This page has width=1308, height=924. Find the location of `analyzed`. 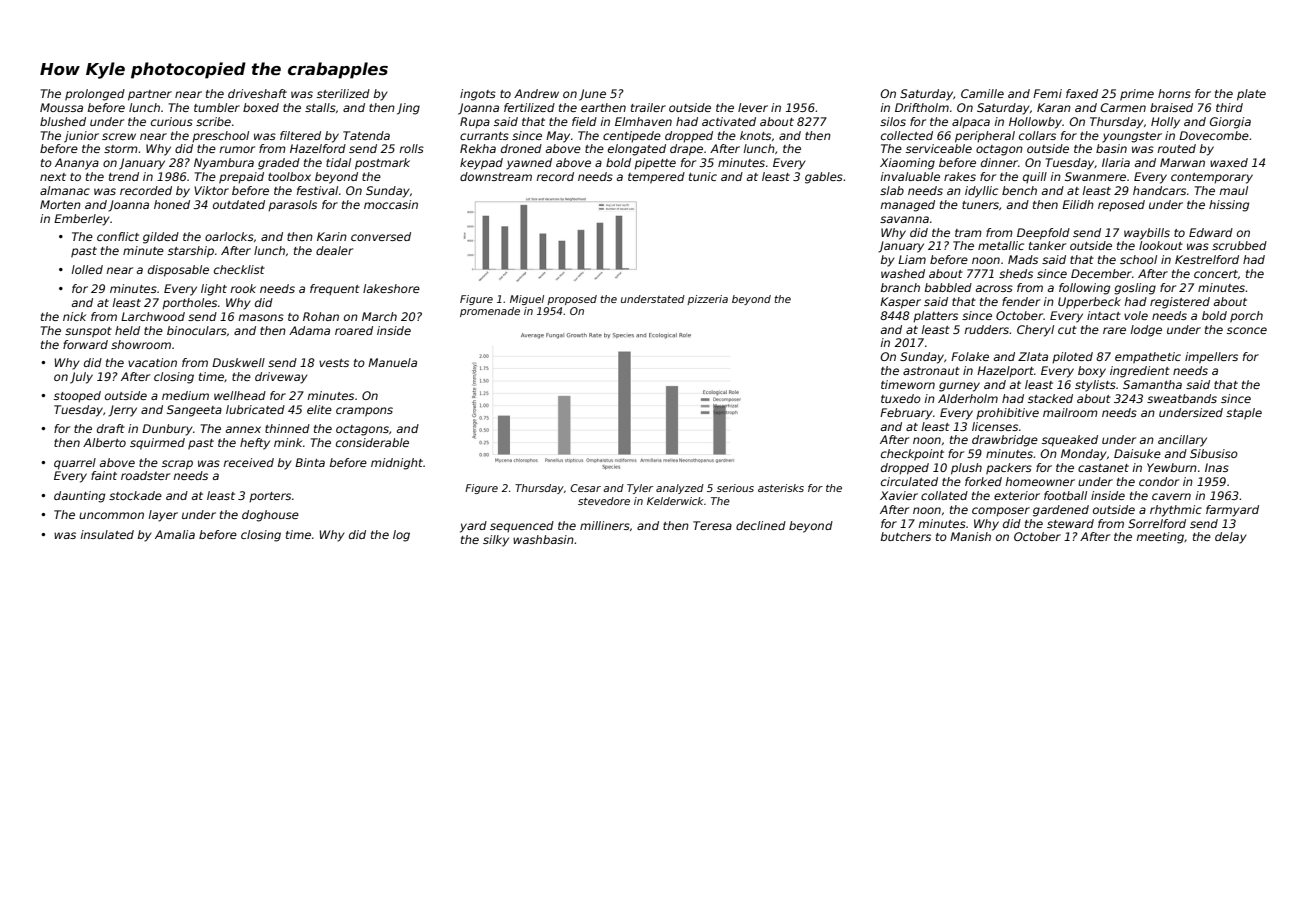

analyzed is located at coordinates (680, 489).
